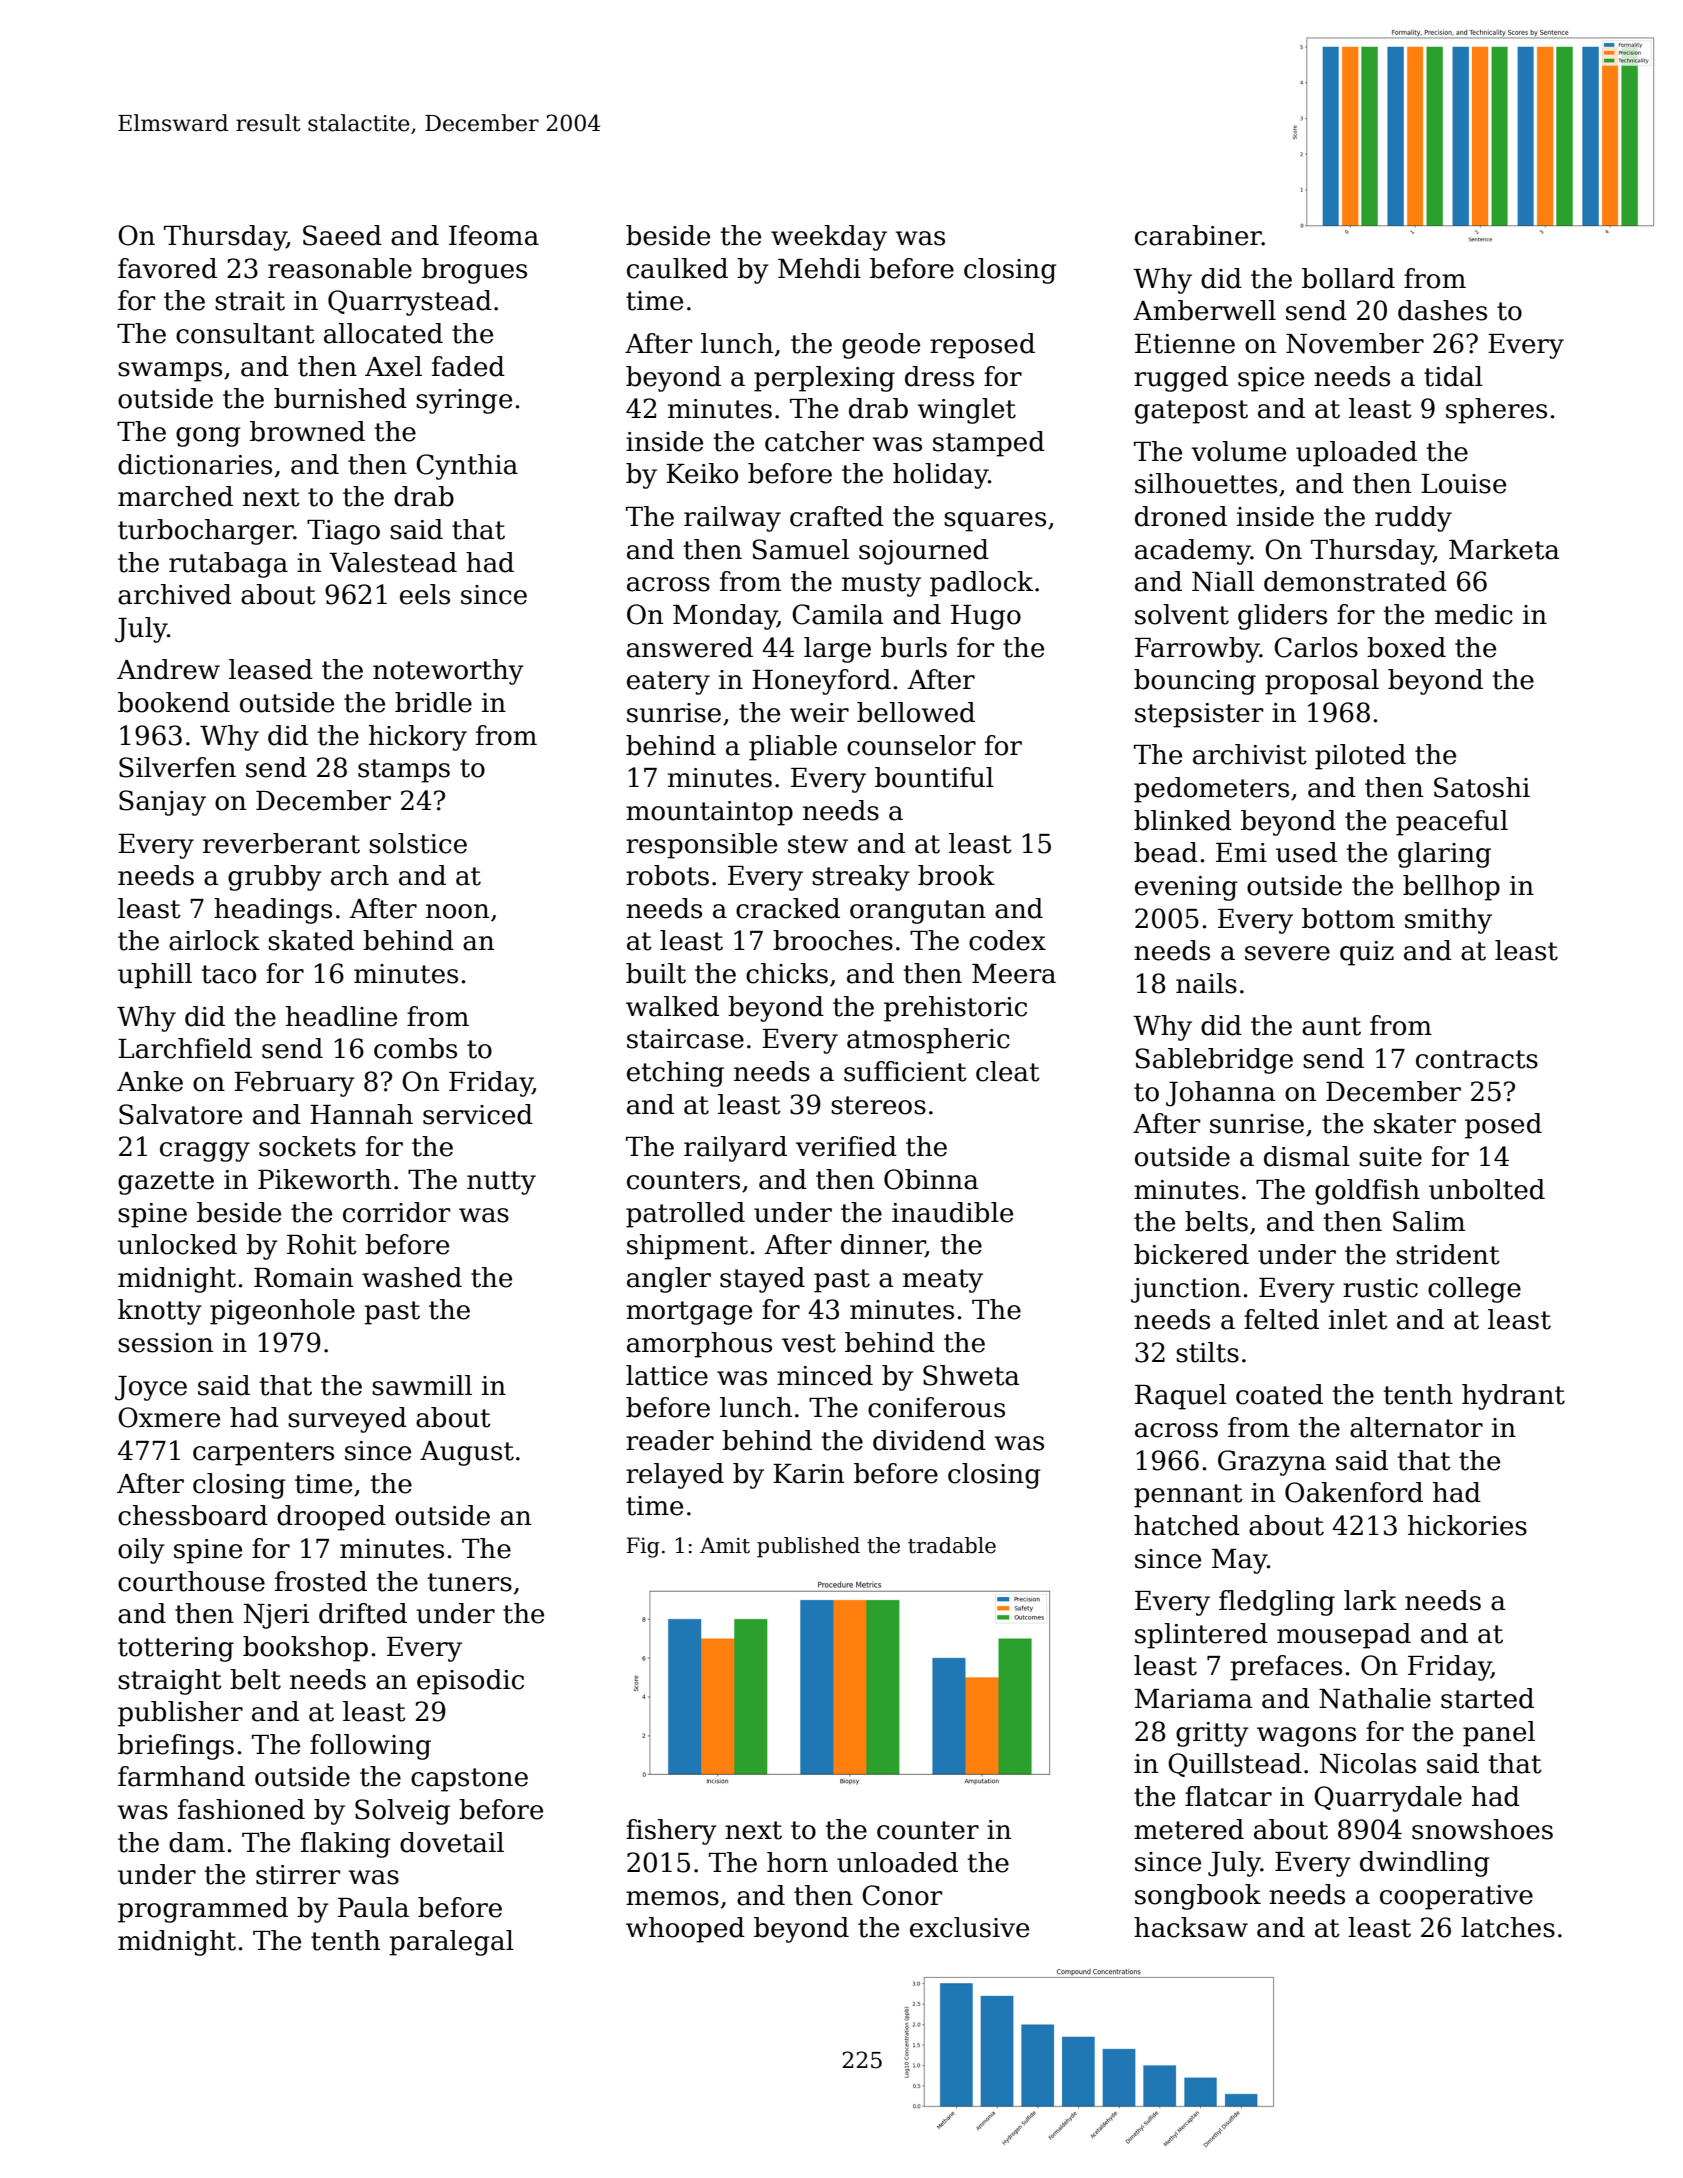 This screenshot has height=2178, width=1683. What do you see at coordinates (281, 843) in the screenshot?
I see `reverberant` at bounding box center [281, 843].
